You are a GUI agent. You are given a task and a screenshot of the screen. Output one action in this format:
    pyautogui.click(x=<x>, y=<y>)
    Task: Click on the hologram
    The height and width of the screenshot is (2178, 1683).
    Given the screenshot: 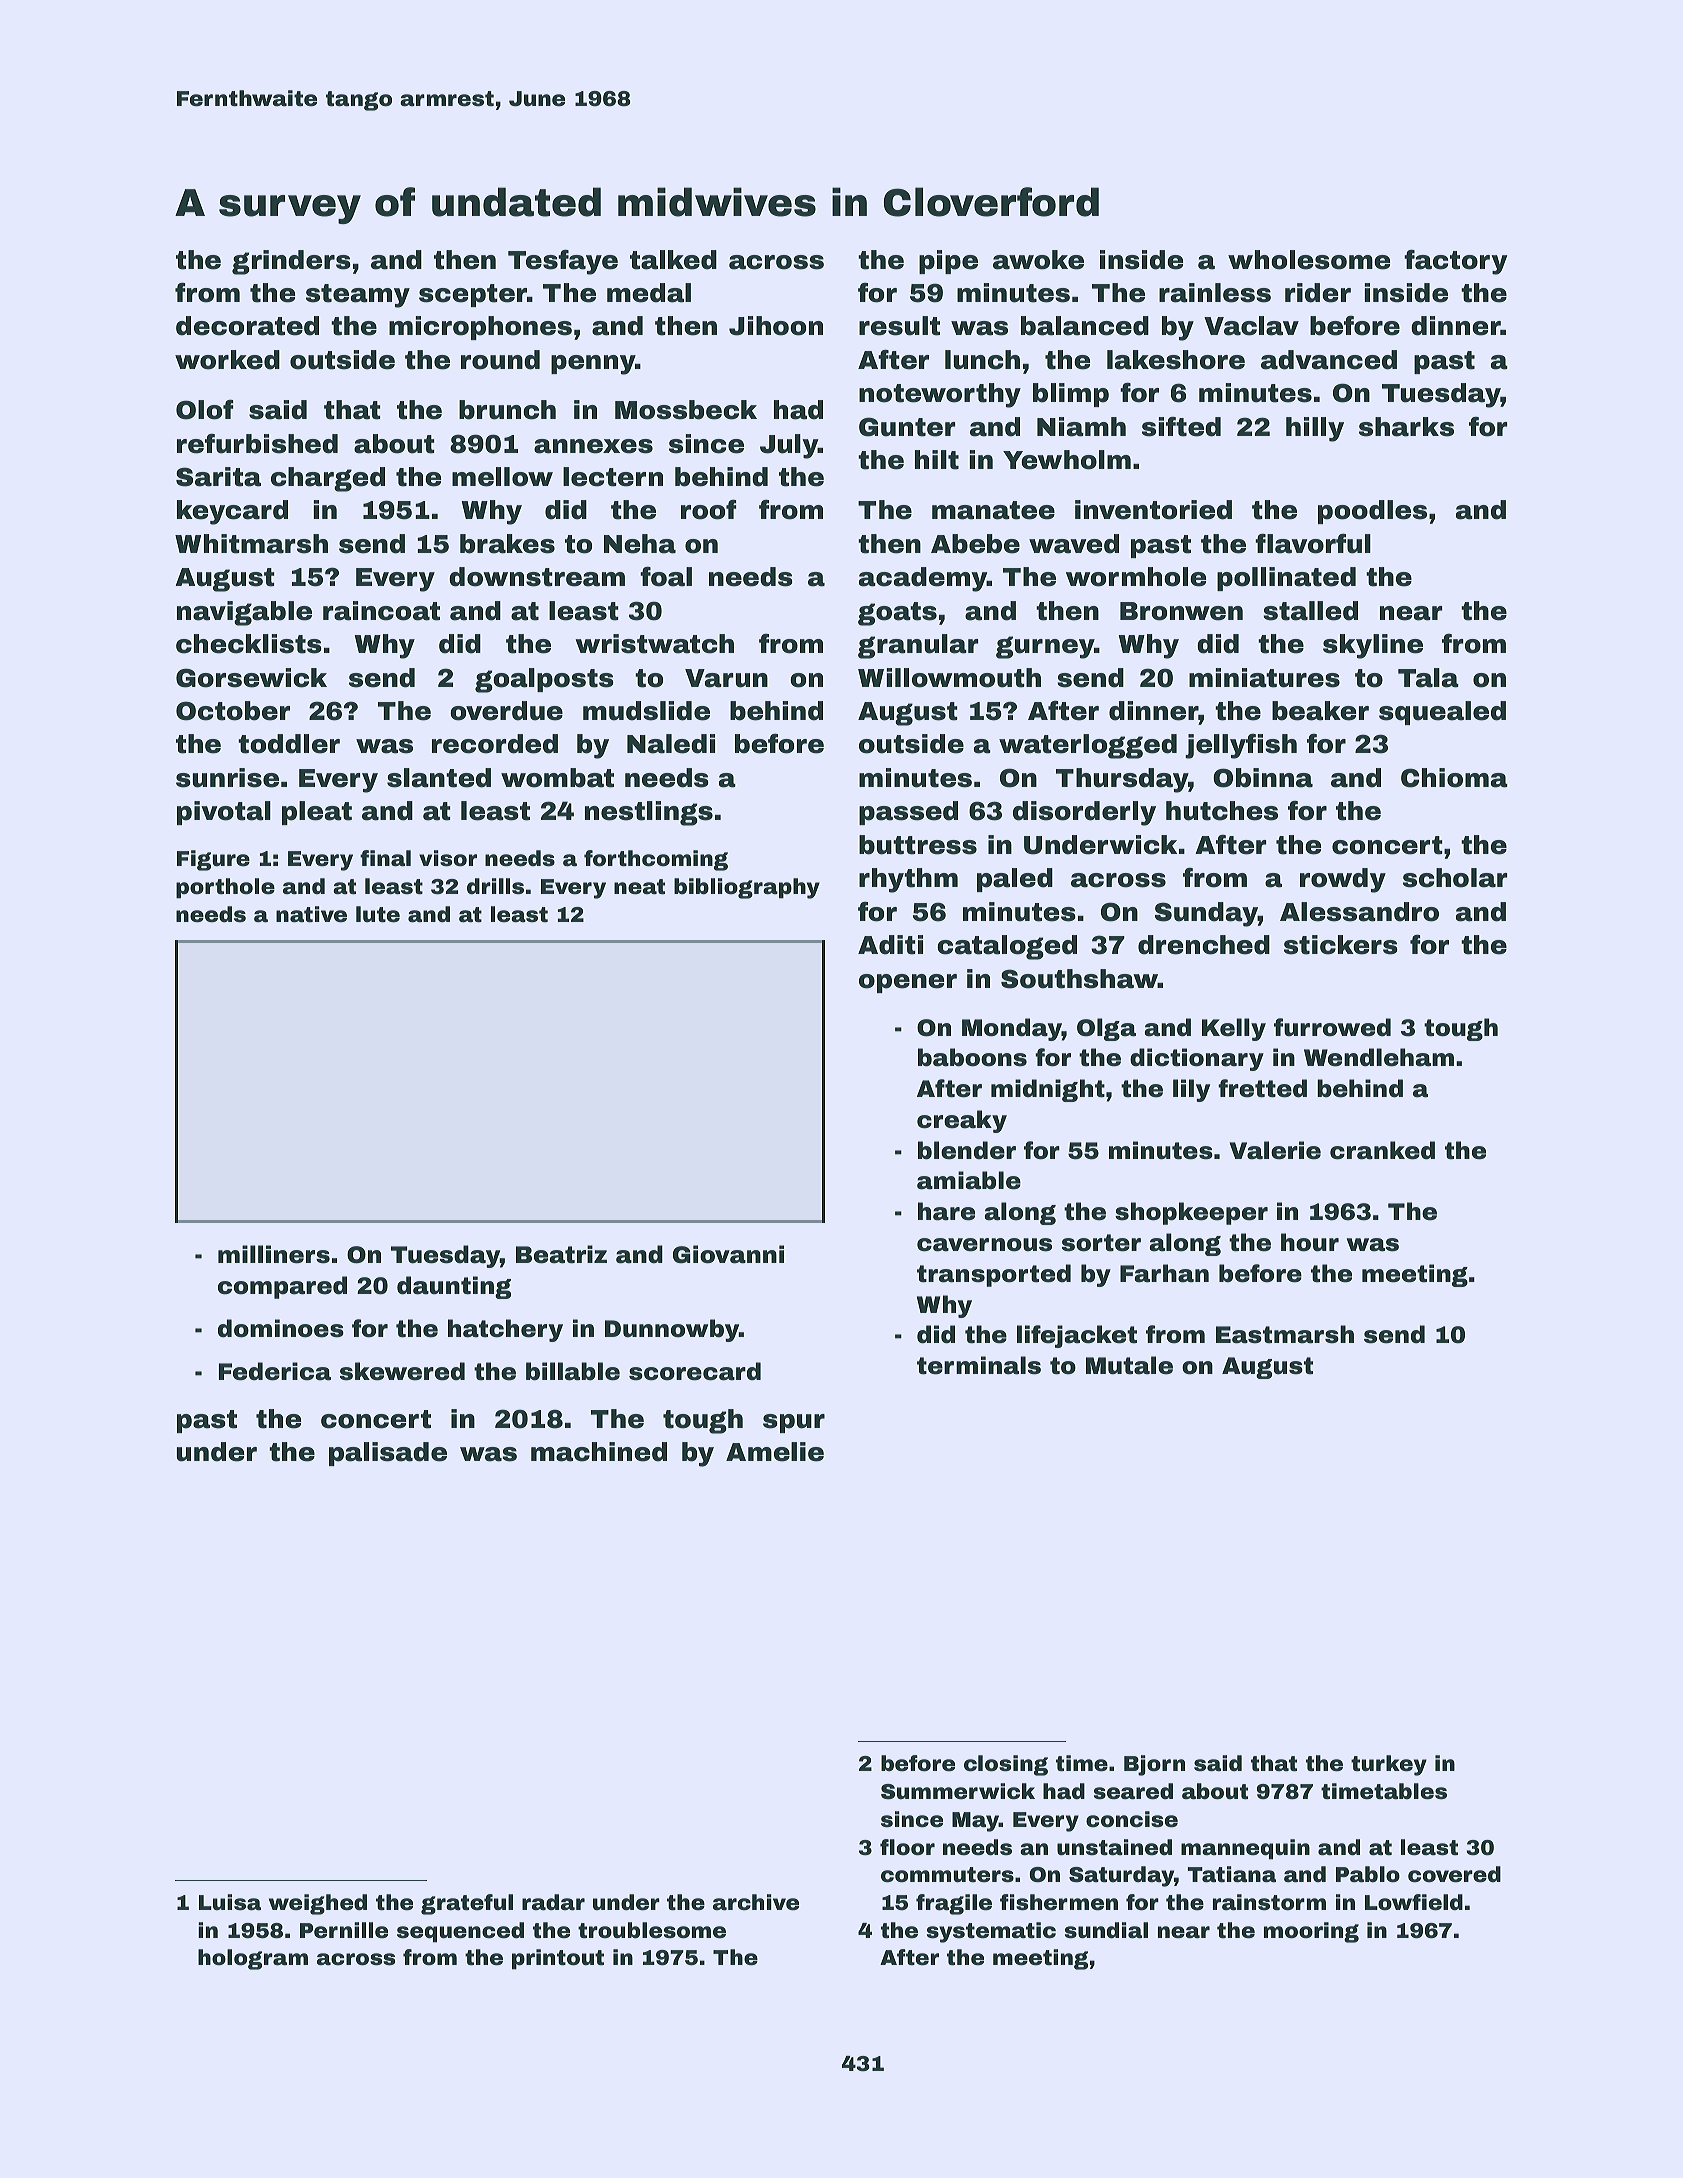 What is the action you would take?
    pyautogui.click(x=253, y=1959)
